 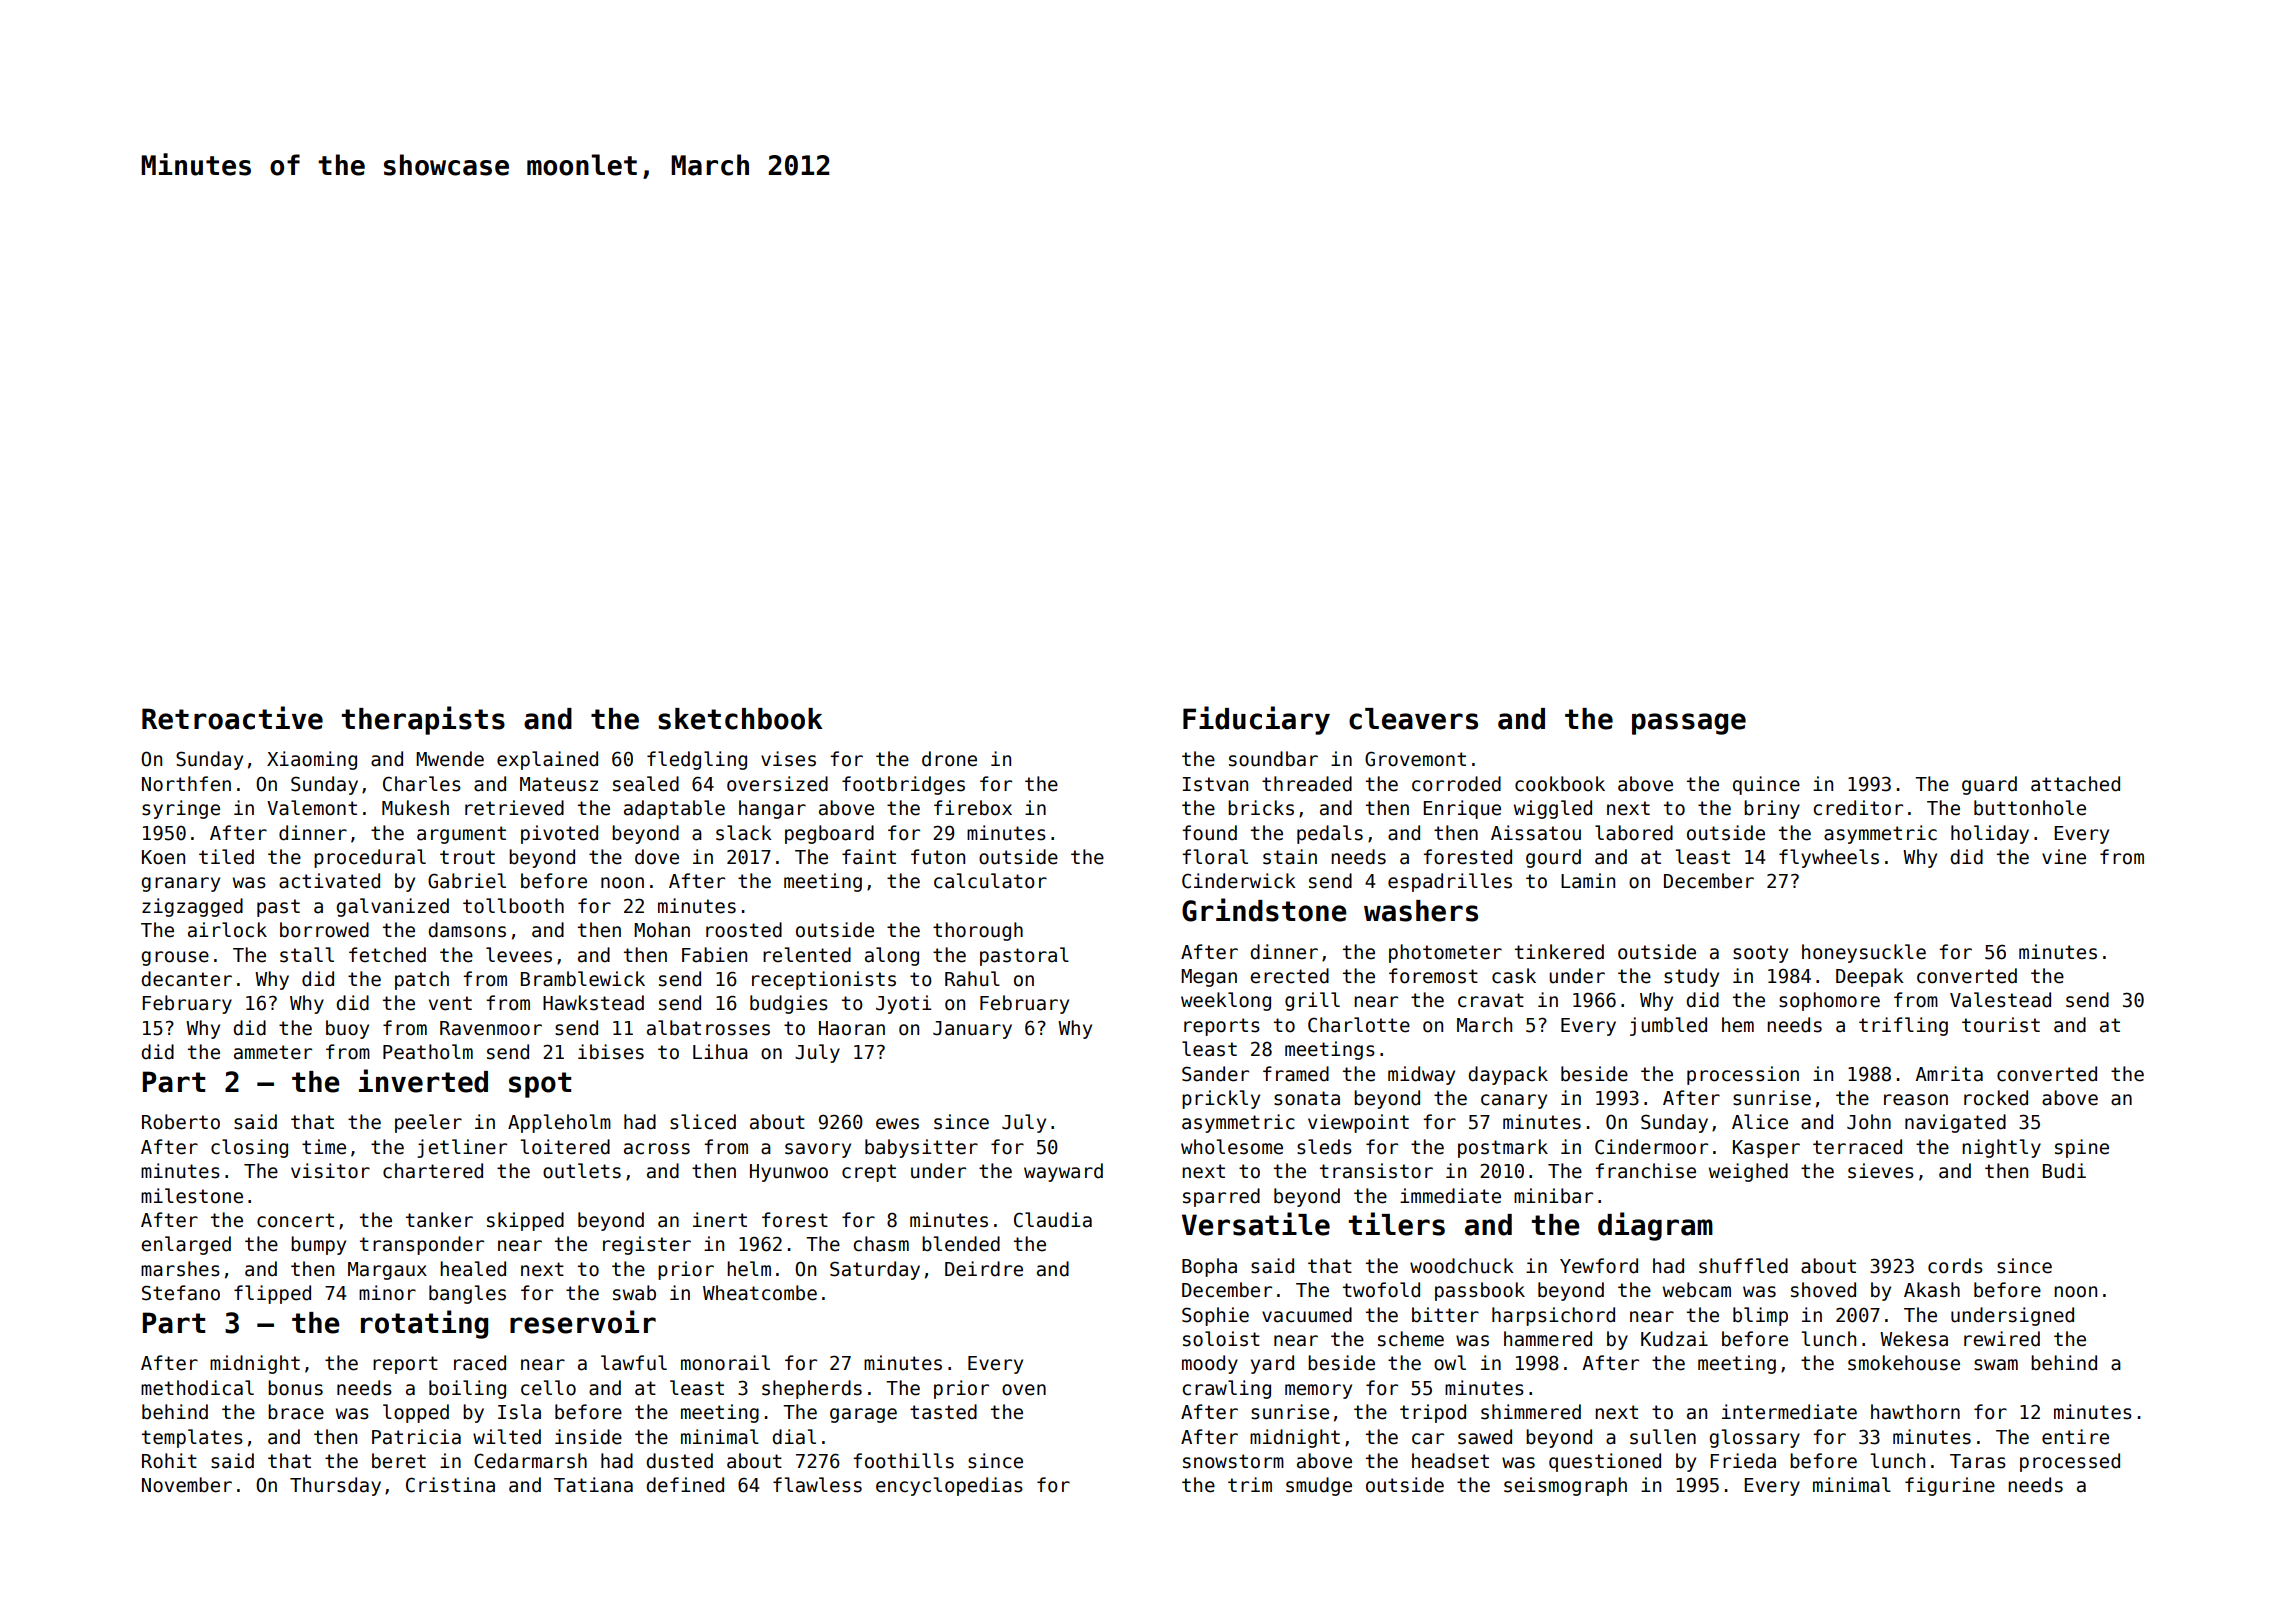 What do you see at coordinates (1450, 1461) in the screenshot?
I see `headset` at bounding box center [1450, 1461].
